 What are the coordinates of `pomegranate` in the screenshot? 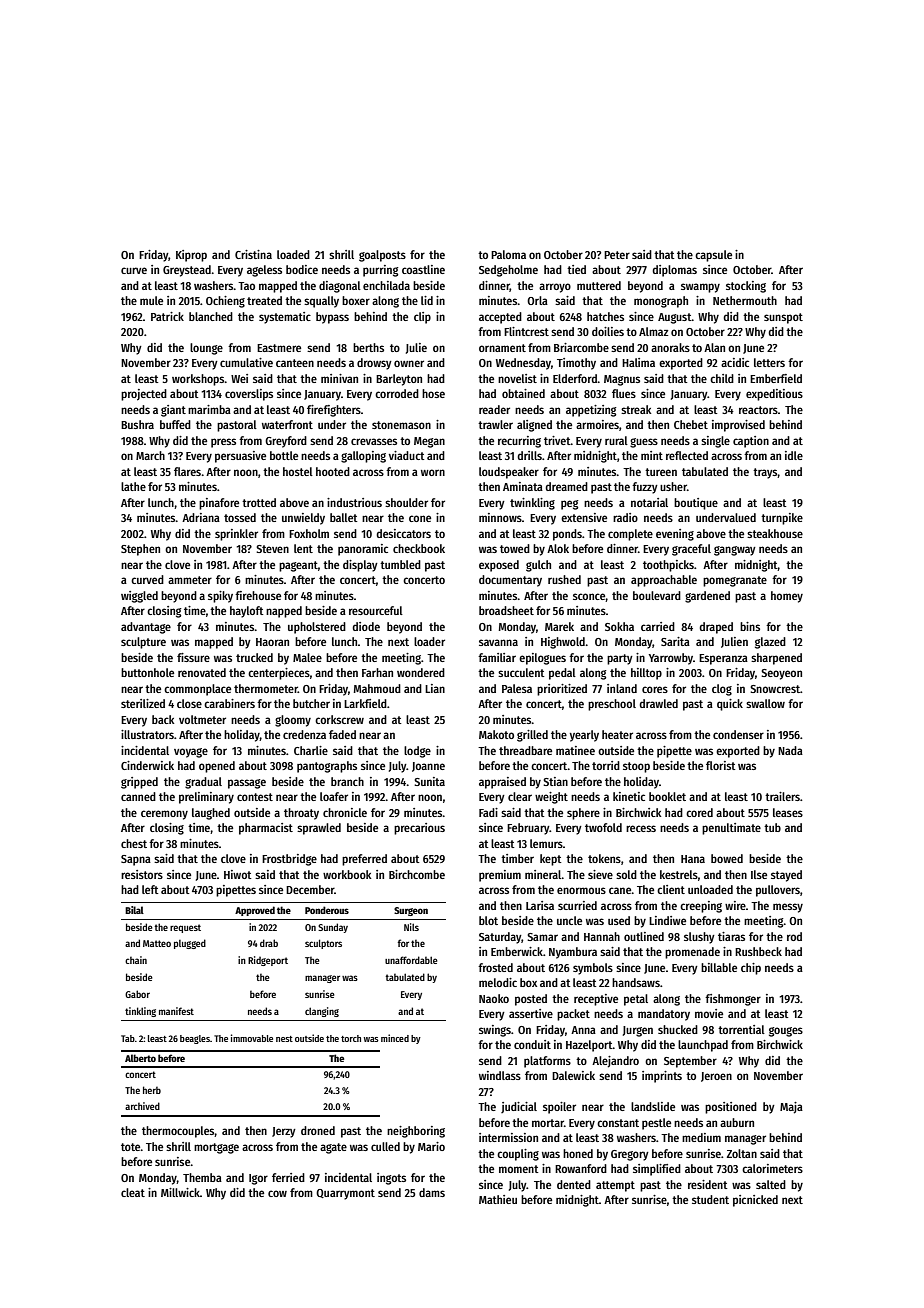 It's located at (735, 581).
